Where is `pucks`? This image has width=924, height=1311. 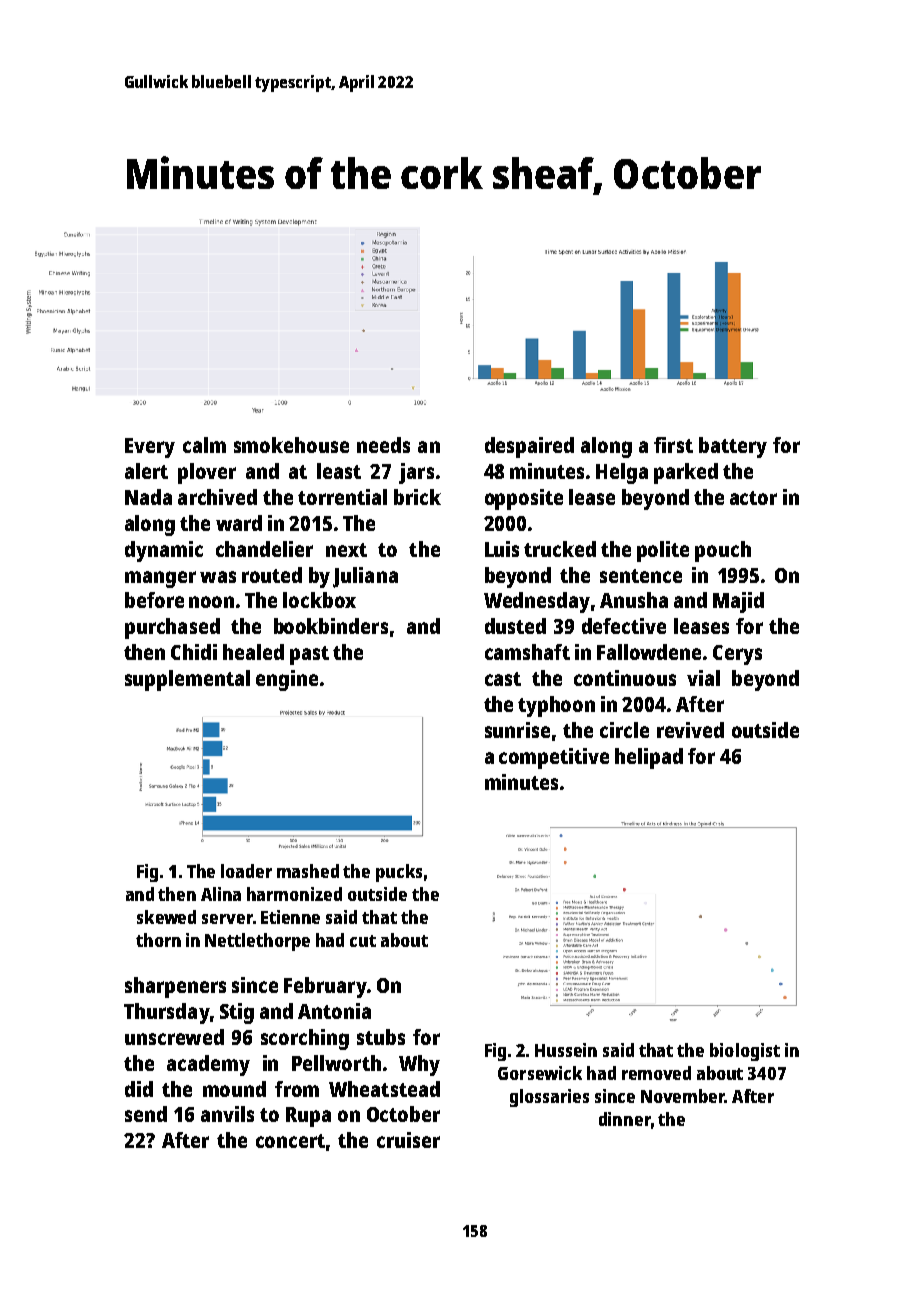 pucks is located at coordinates (399, 873).
